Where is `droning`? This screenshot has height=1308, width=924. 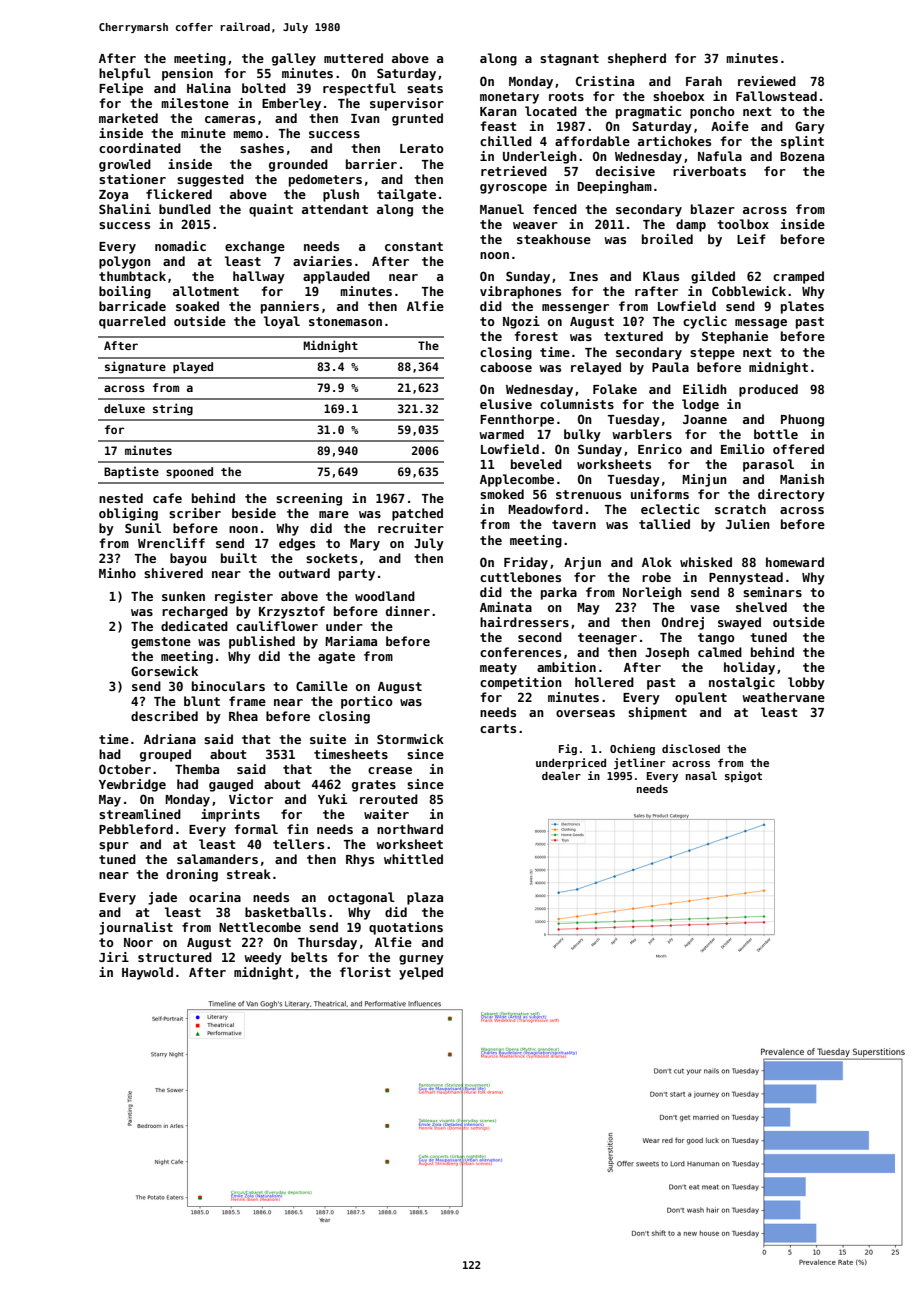 droning is located at coordinates (192, 875).
